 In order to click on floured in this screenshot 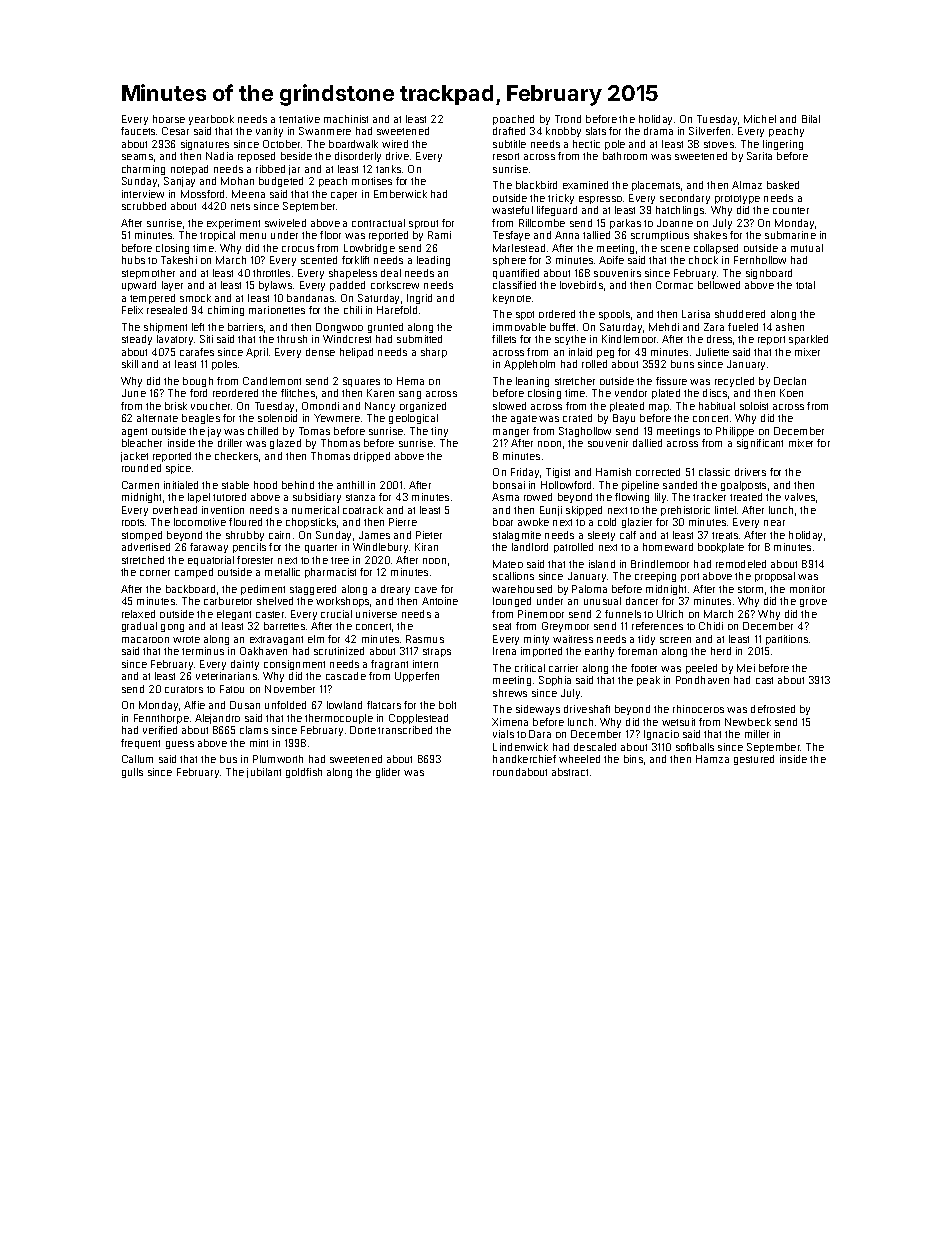, I will do `click(245, 522)`.
